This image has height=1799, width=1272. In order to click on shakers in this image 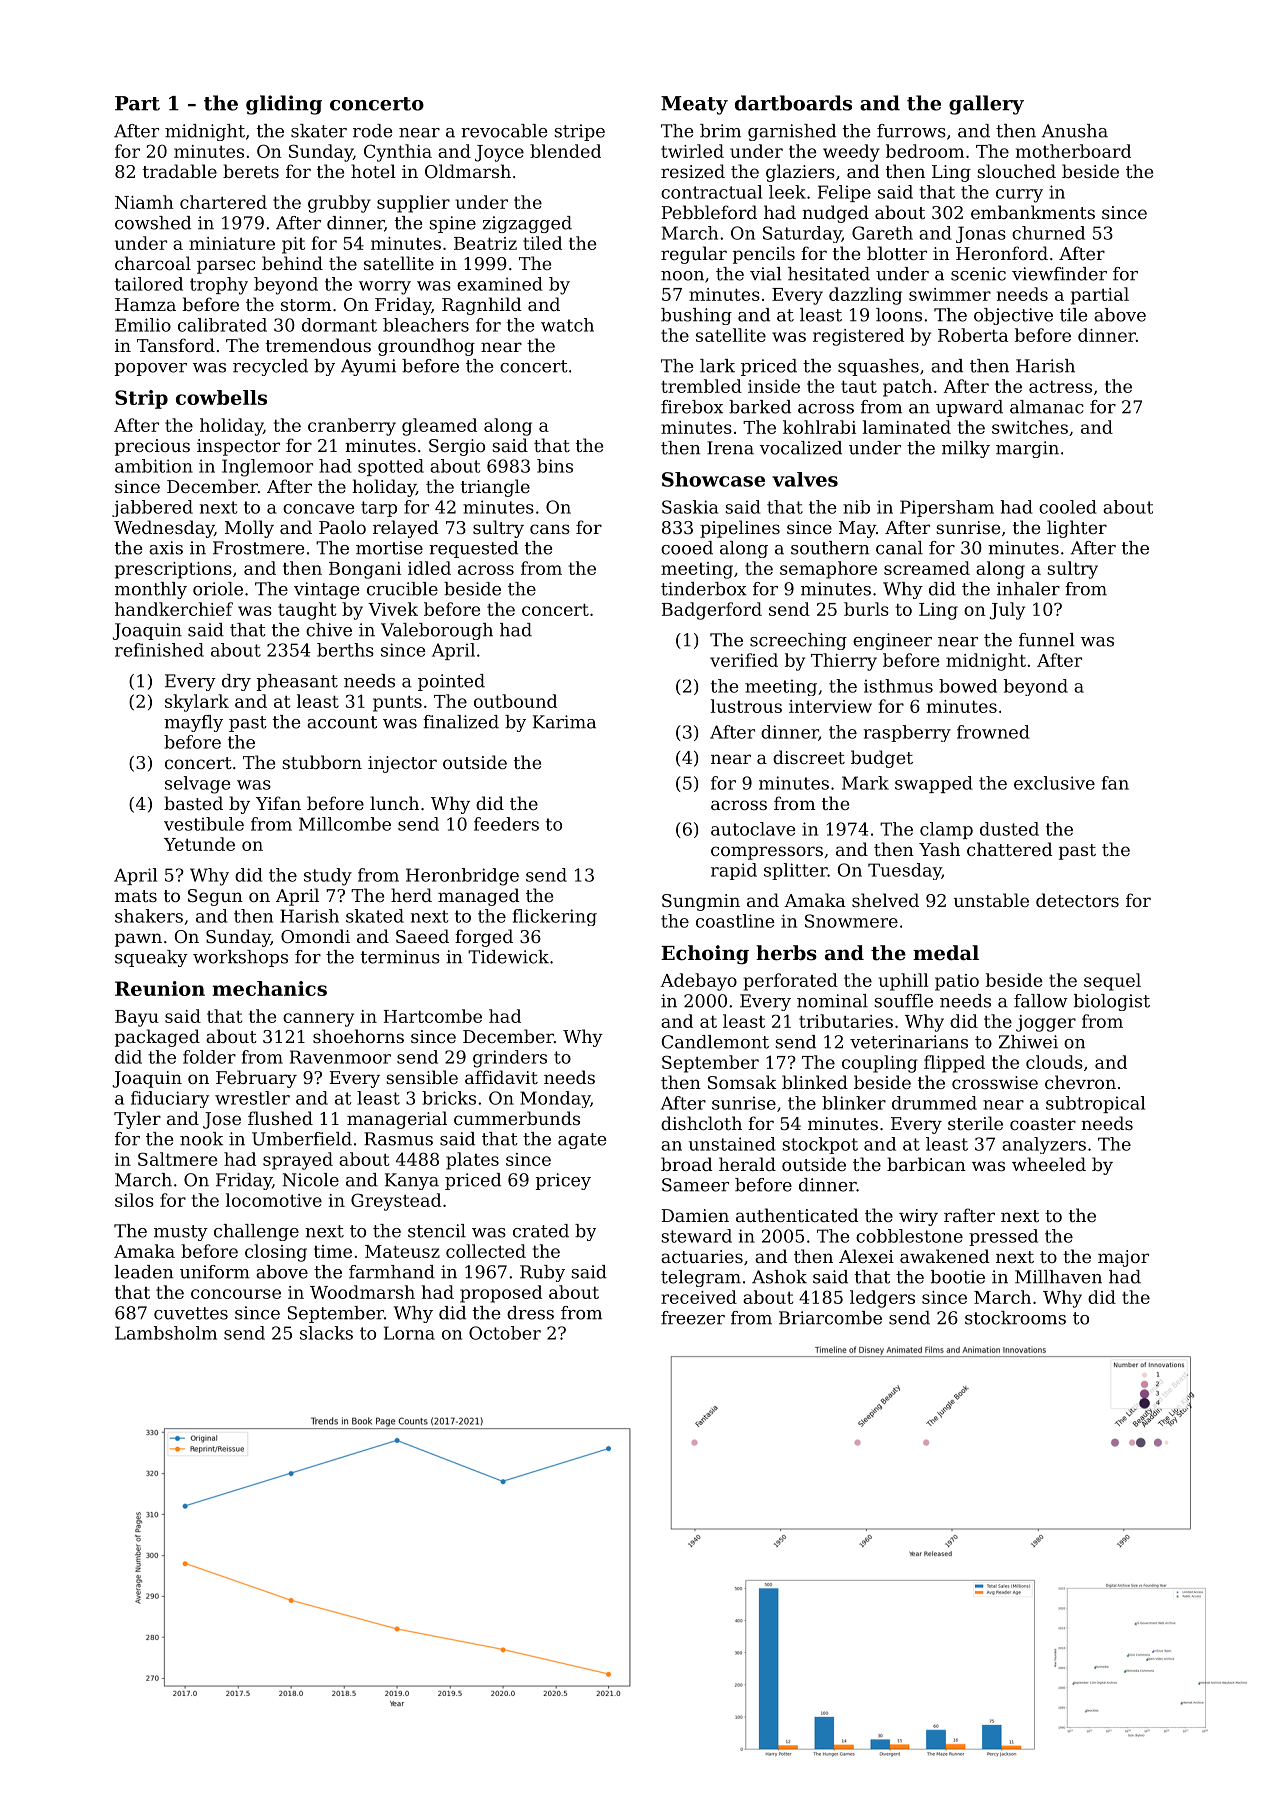, I will do `click(149, 916)`.
